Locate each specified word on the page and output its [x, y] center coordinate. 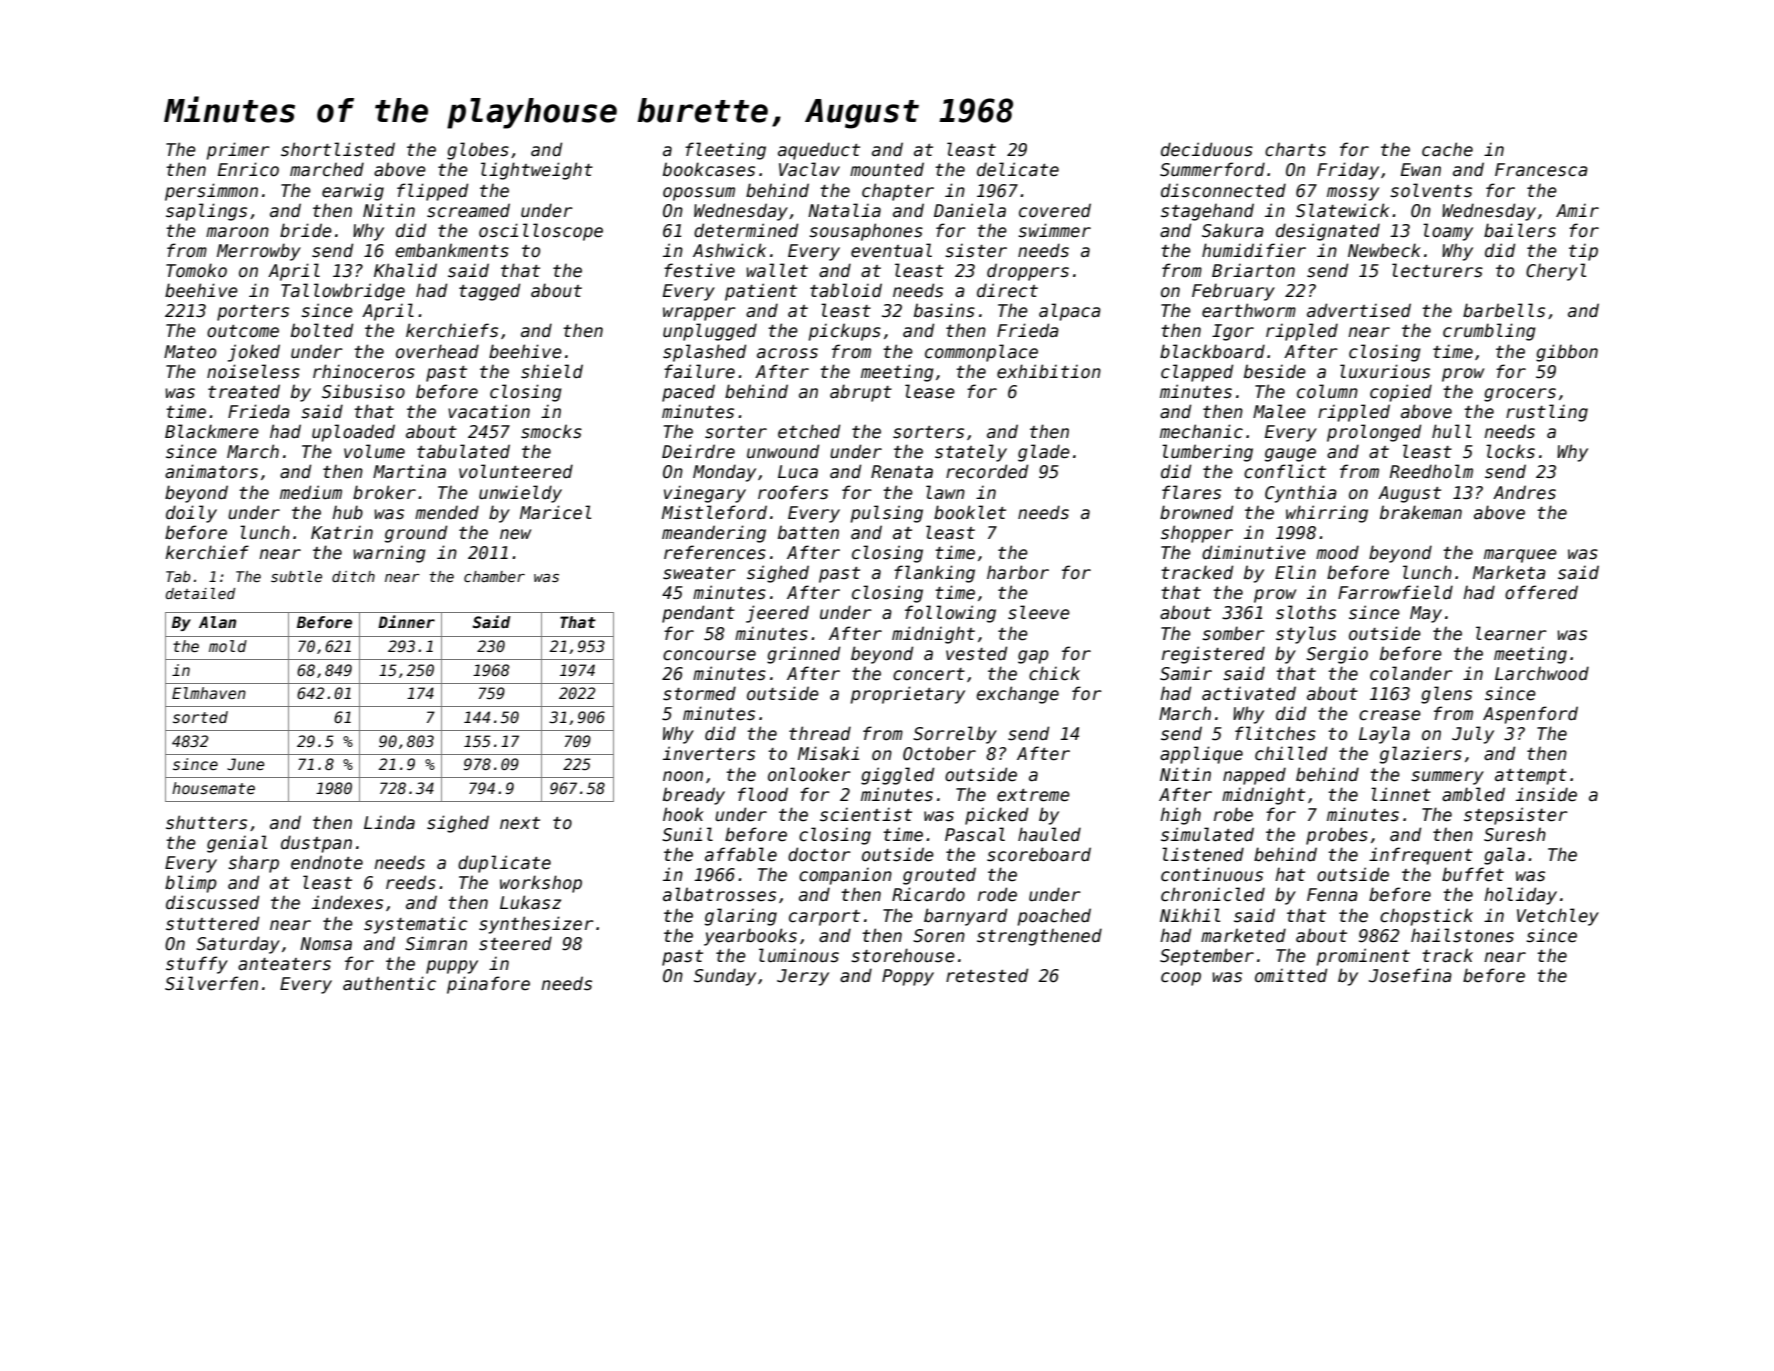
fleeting [725, 151]
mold [228, 646]
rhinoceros [364, 371]
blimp [191, 884]
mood [1337, 552]
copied [1401, 393]
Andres [1524, 492]
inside [1546, 794]
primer [238, 151]
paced [688, 393]
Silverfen [211, 983]
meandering [714, 534]
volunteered [516, 471]
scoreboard [1039, 854]
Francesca [1541, 170]
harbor [1018, 572]
